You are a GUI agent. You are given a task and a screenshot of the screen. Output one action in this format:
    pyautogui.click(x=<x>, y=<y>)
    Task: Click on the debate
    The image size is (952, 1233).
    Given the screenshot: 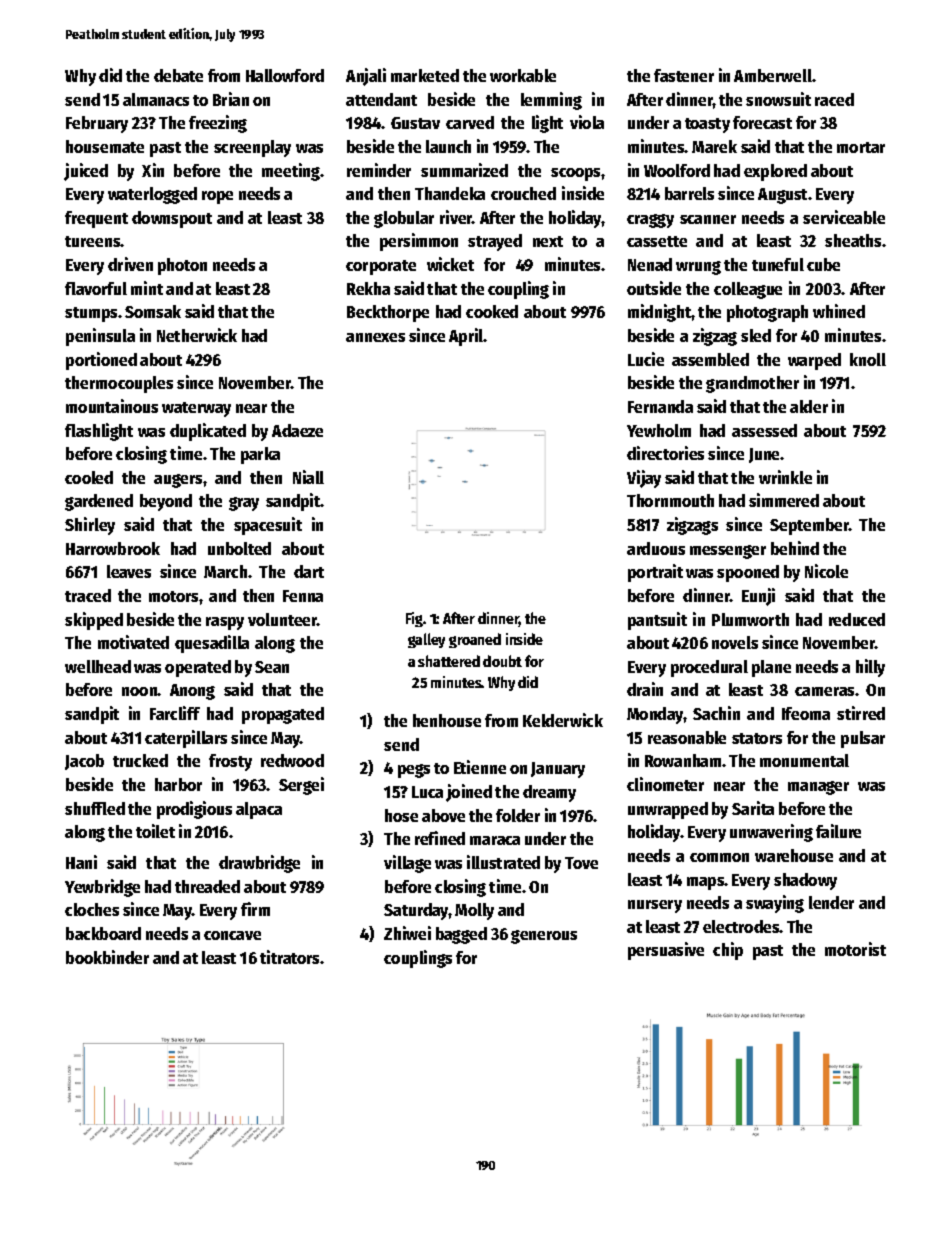 What is the action you would take?
    pyautogui.click(x=178, y=75)
